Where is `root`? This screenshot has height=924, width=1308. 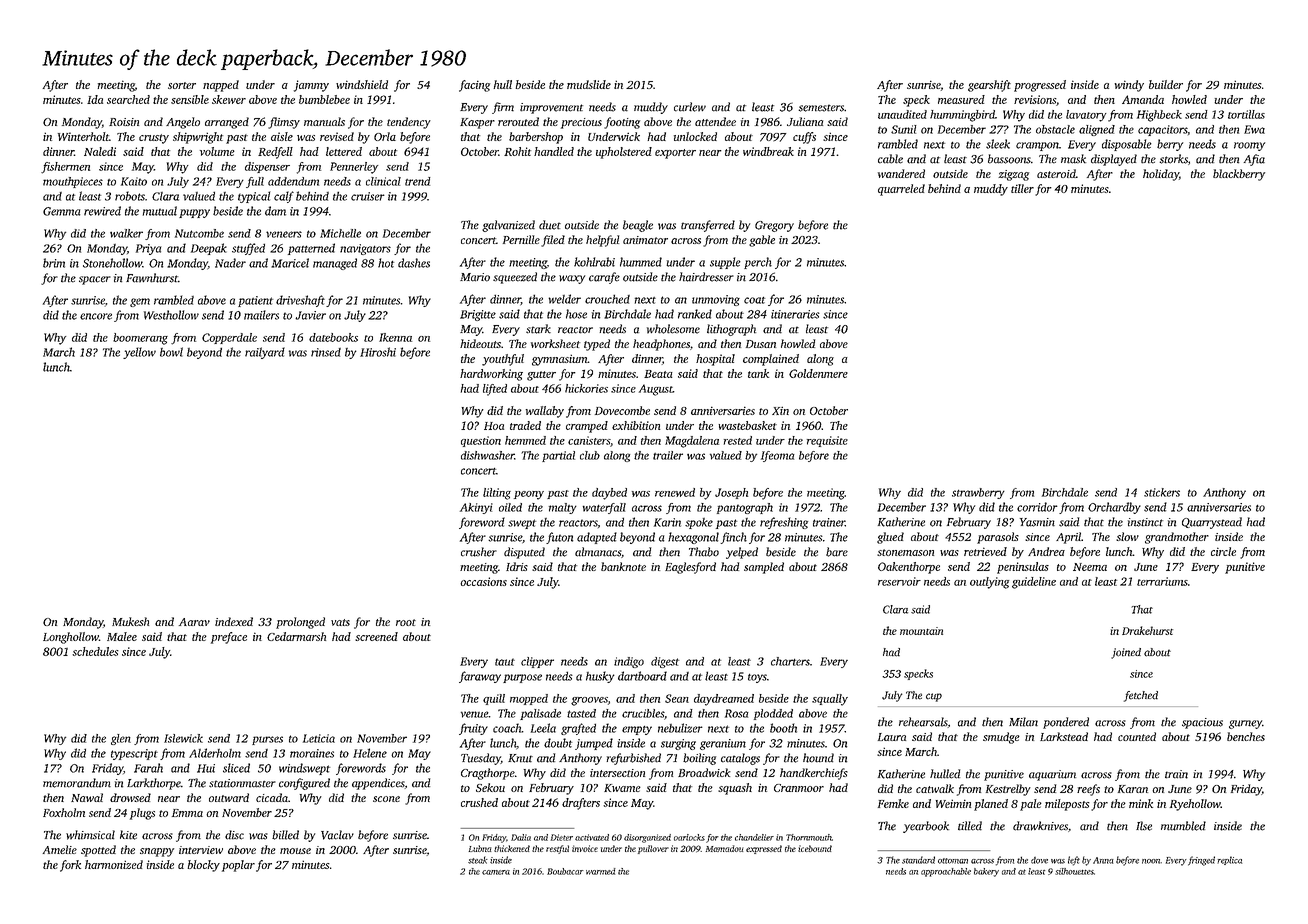
root is located at coordinates (406, 622).
